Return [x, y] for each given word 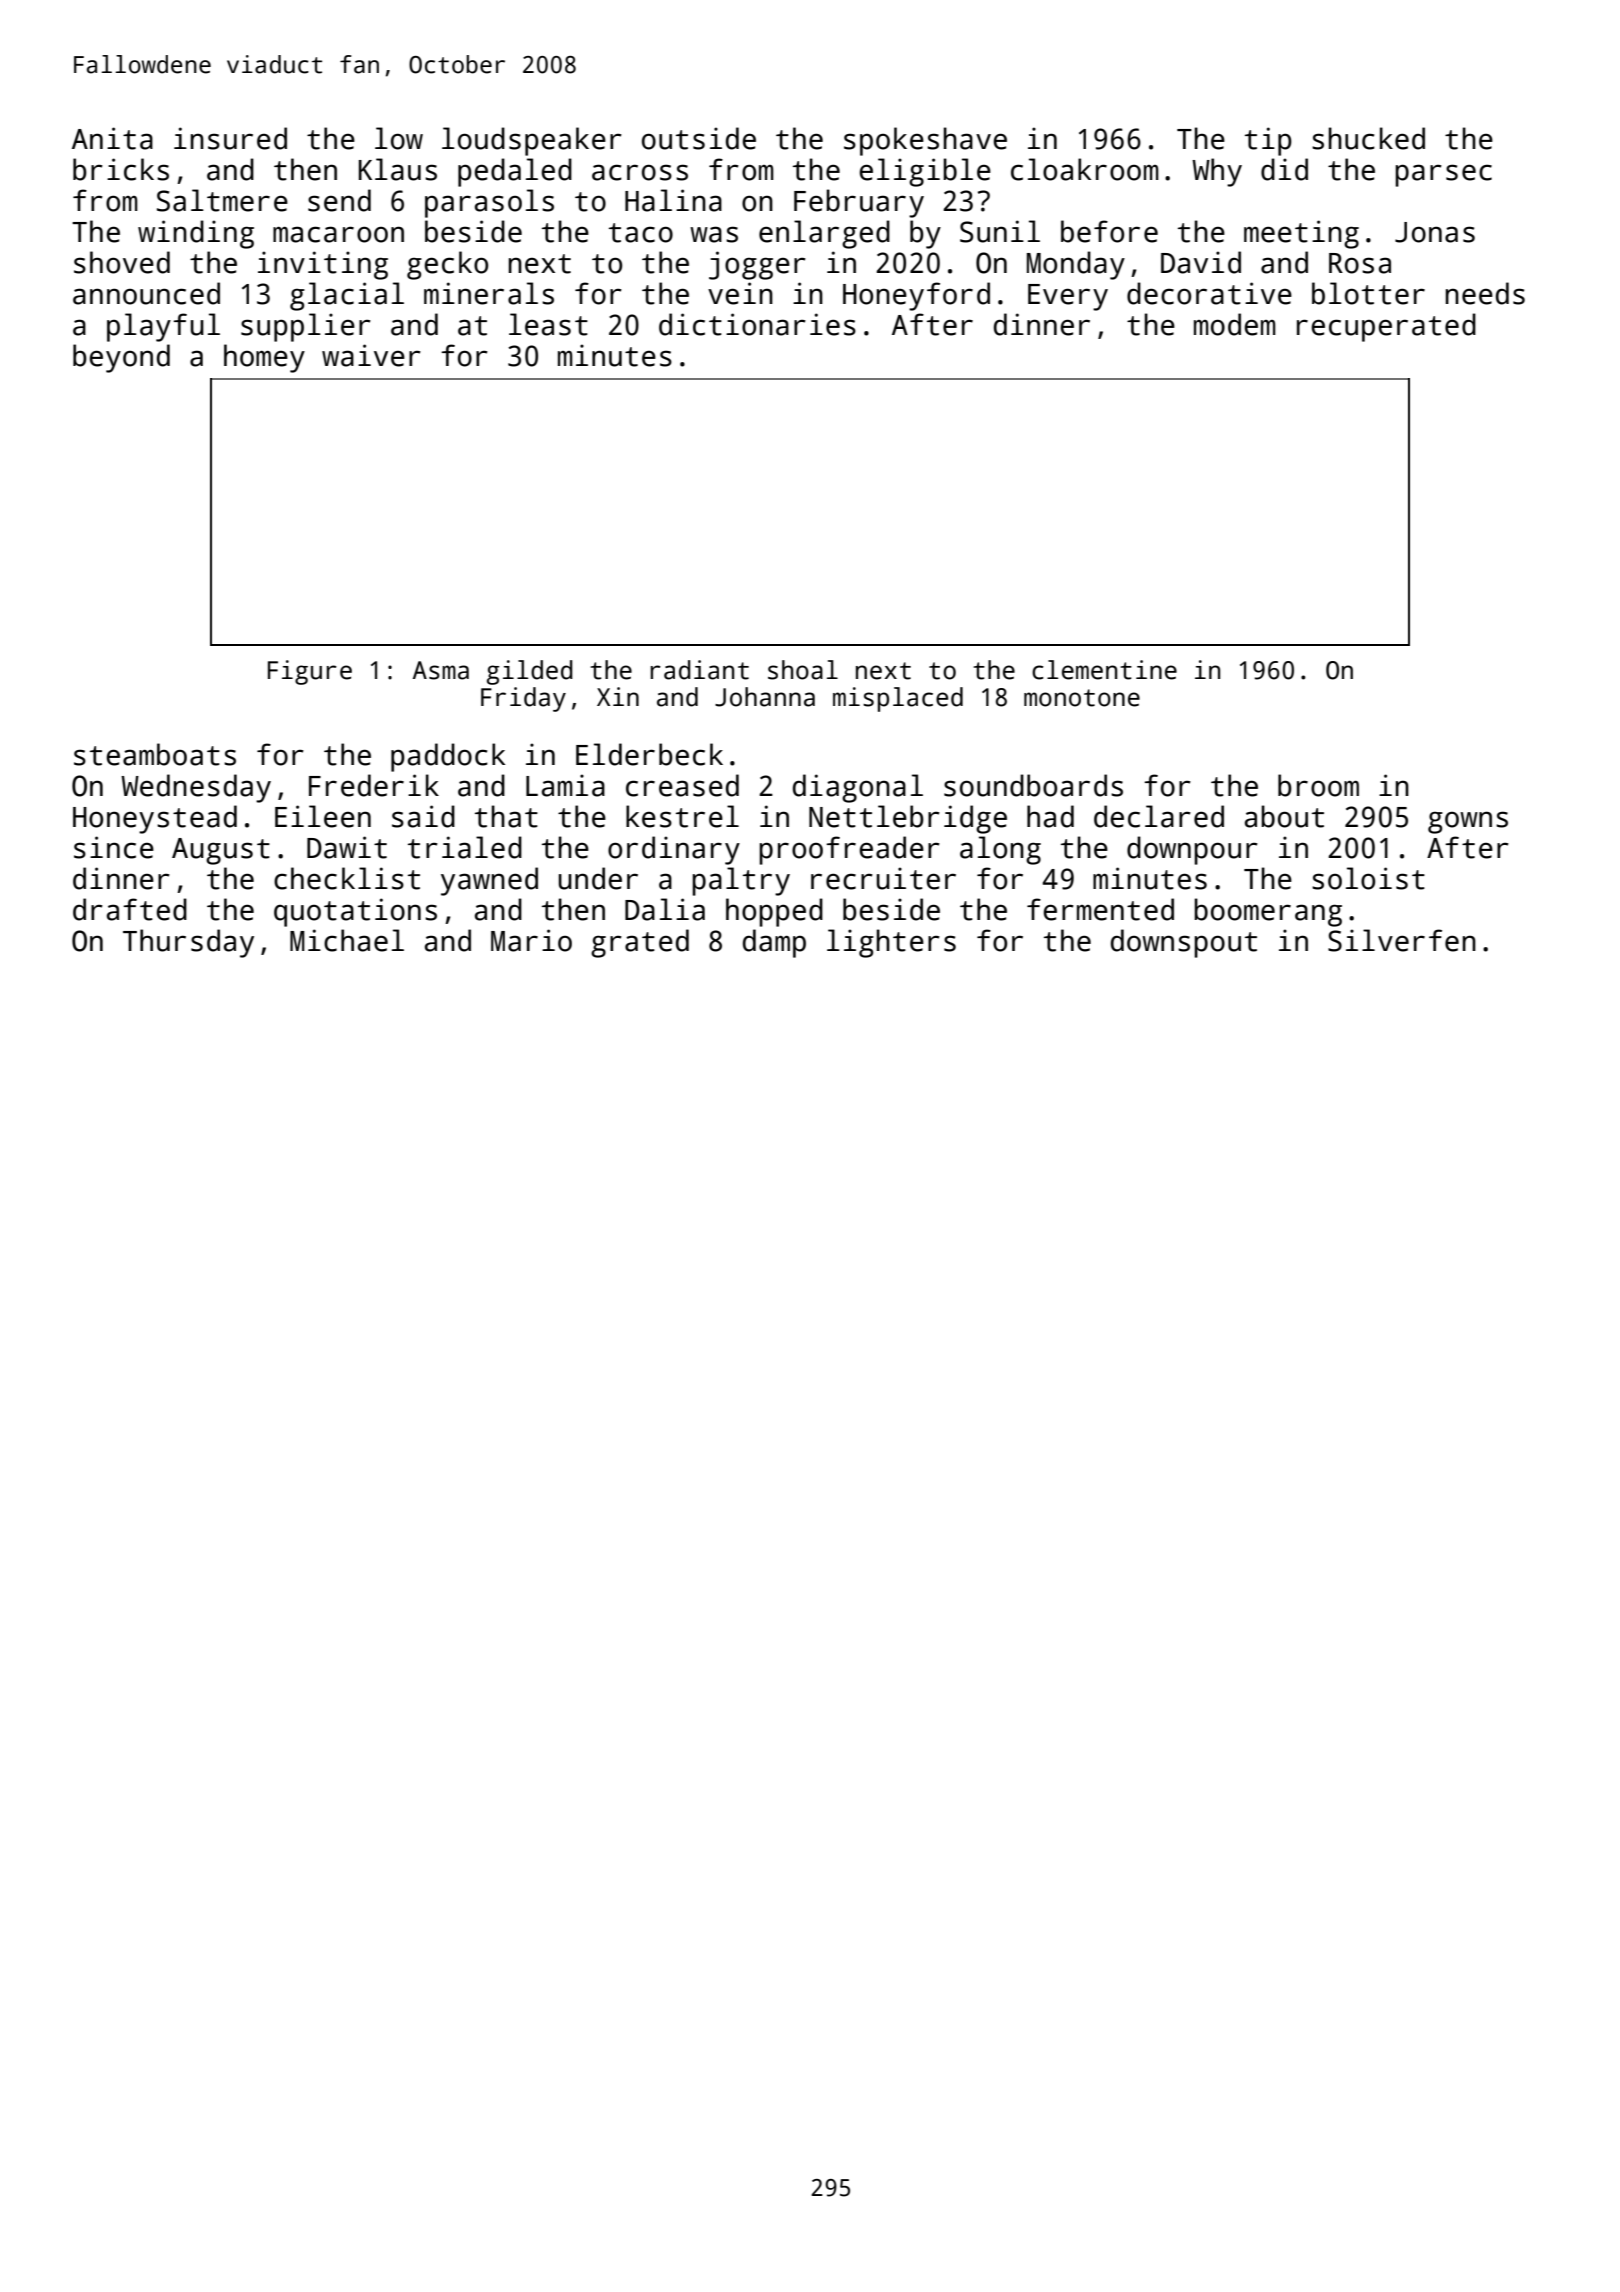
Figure [310, 672]
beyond [121, 358]
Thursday [188, 943]
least [548, 324]
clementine [1104, 670]
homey [264, 358]
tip [1268, 141]
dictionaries [757, 324]
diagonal [858, 788]
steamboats [155, 754]
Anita [112, 138]
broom [1318, 785]
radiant [699, 670]
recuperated [1386, 327]
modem [1235, 324]
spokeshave [925, 141]
